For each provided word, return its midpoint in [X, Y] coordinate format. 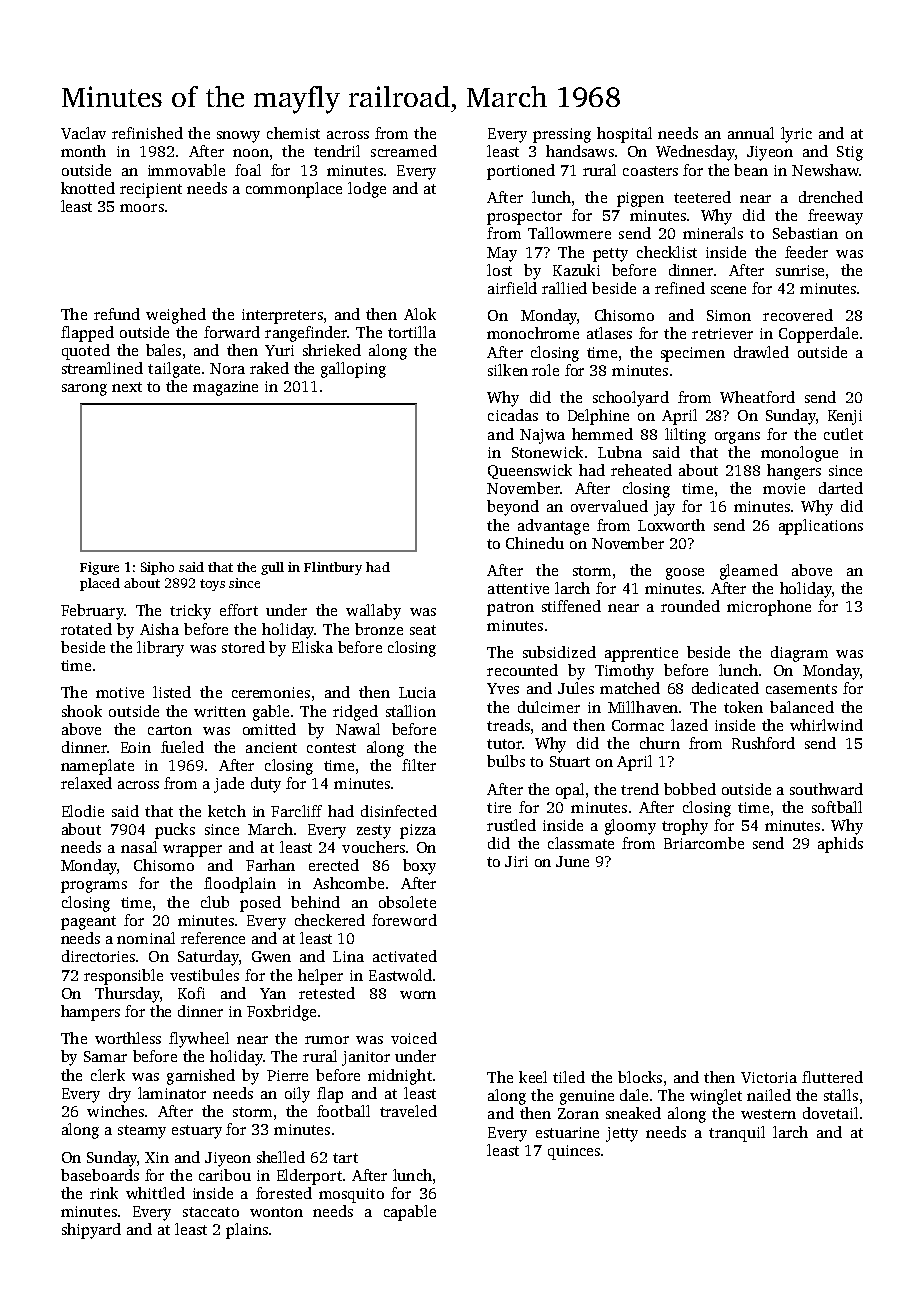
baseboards [100, 1175]
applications [821, 527]
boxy [419, 867]
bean [751, 170]
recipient [151, 190]
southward [826, 789]
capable [410, 1213]
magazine [225, 388]
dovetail [830, 1113]
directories [98, 956]
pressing [562, 135]
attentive [518, 588]
